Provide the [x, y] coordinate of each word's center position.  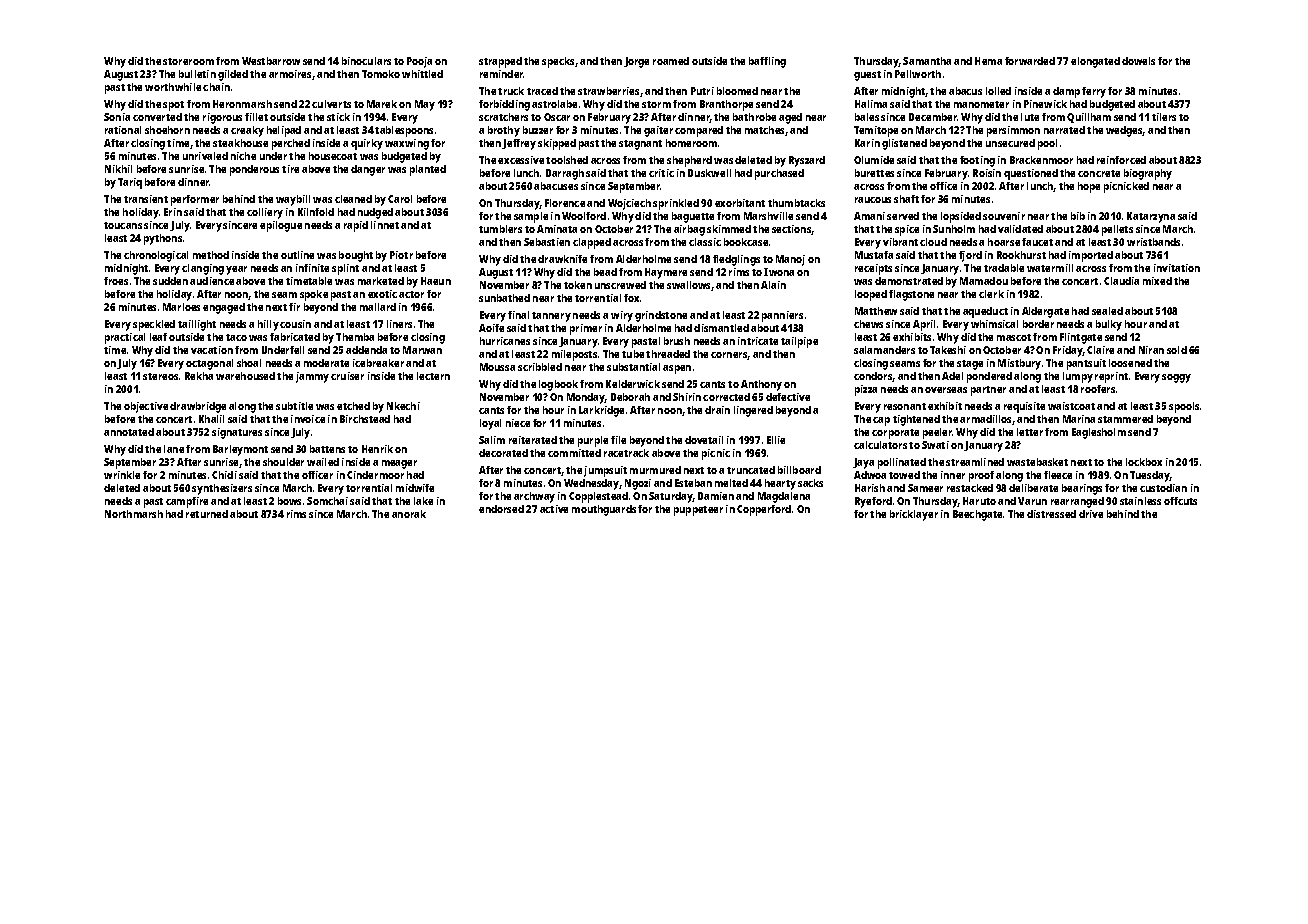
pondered [989, 377]
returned [207, 514]
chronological [156, 256]
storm [656, 104]
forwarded [1030, 61]
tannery [551, 317]
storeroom [188, 61]
